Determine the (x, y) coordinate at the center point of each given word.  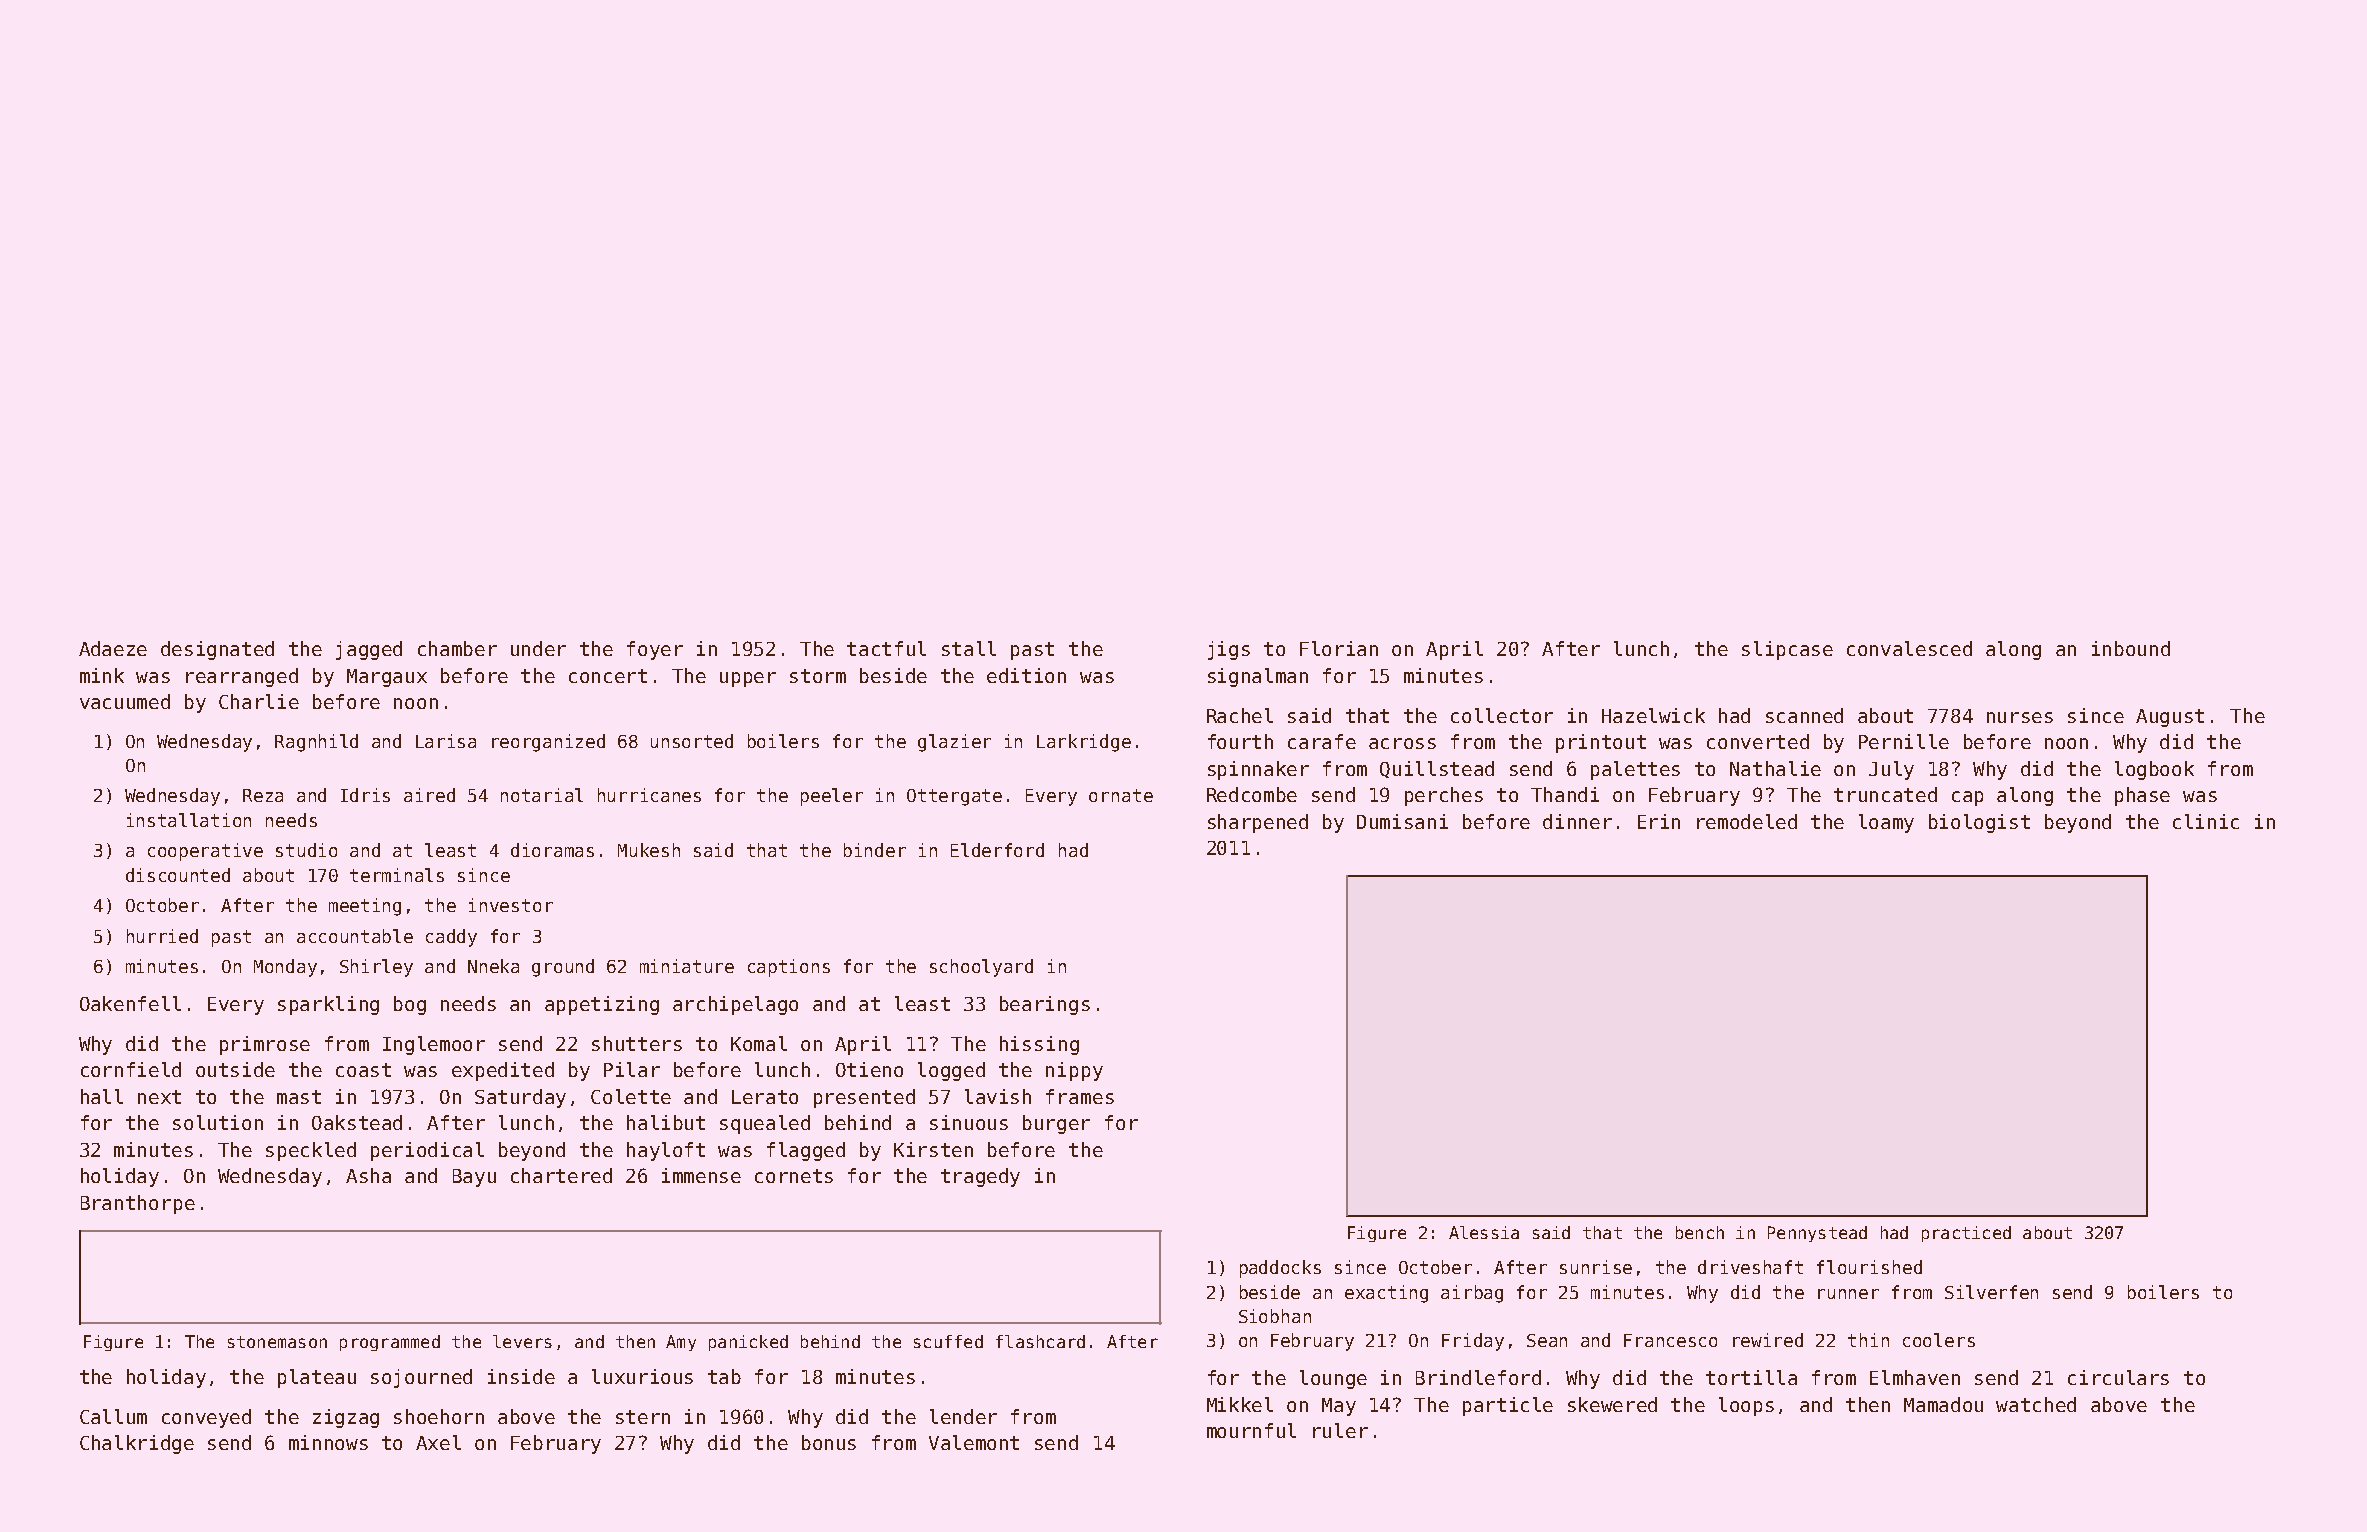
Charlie (259, 701)
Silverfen (1991, 1292)
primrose (265, 1045)
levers (522, 1341)
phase (2142, 796)
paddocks (1280, 1269)
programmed (390, 1343)
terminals (397, 875)
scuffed (948, 1341)
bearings (1045, 1005)
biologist (1979, 823)
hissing (1039, 1045)
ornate (1121, 795)
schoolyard (981, 968)
